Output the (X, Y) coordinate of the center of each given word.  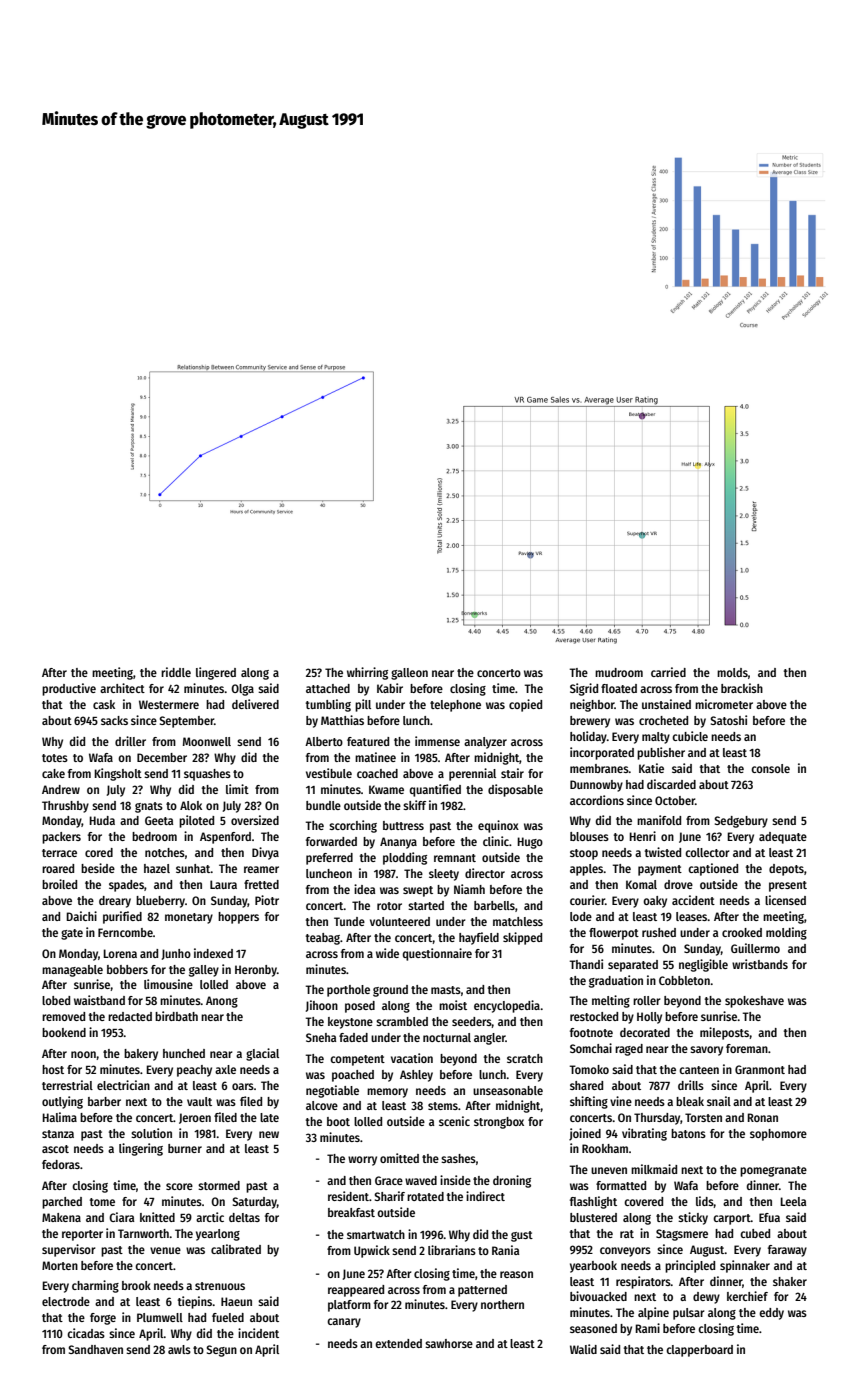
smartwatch (376, 1234)
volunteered (400, 921)
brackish (742, 688)
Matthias (342, 720)
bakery (141, 1055)
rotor (389, 906)
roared (58, 868)
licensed (785, 900)
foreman (747, 1048)
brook (136, 1285)
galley (204, 971)
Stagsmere (682, 1235)
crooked (742, 932)
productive (69, 689)
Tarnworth (143, 1233)
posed (360, 1007)
